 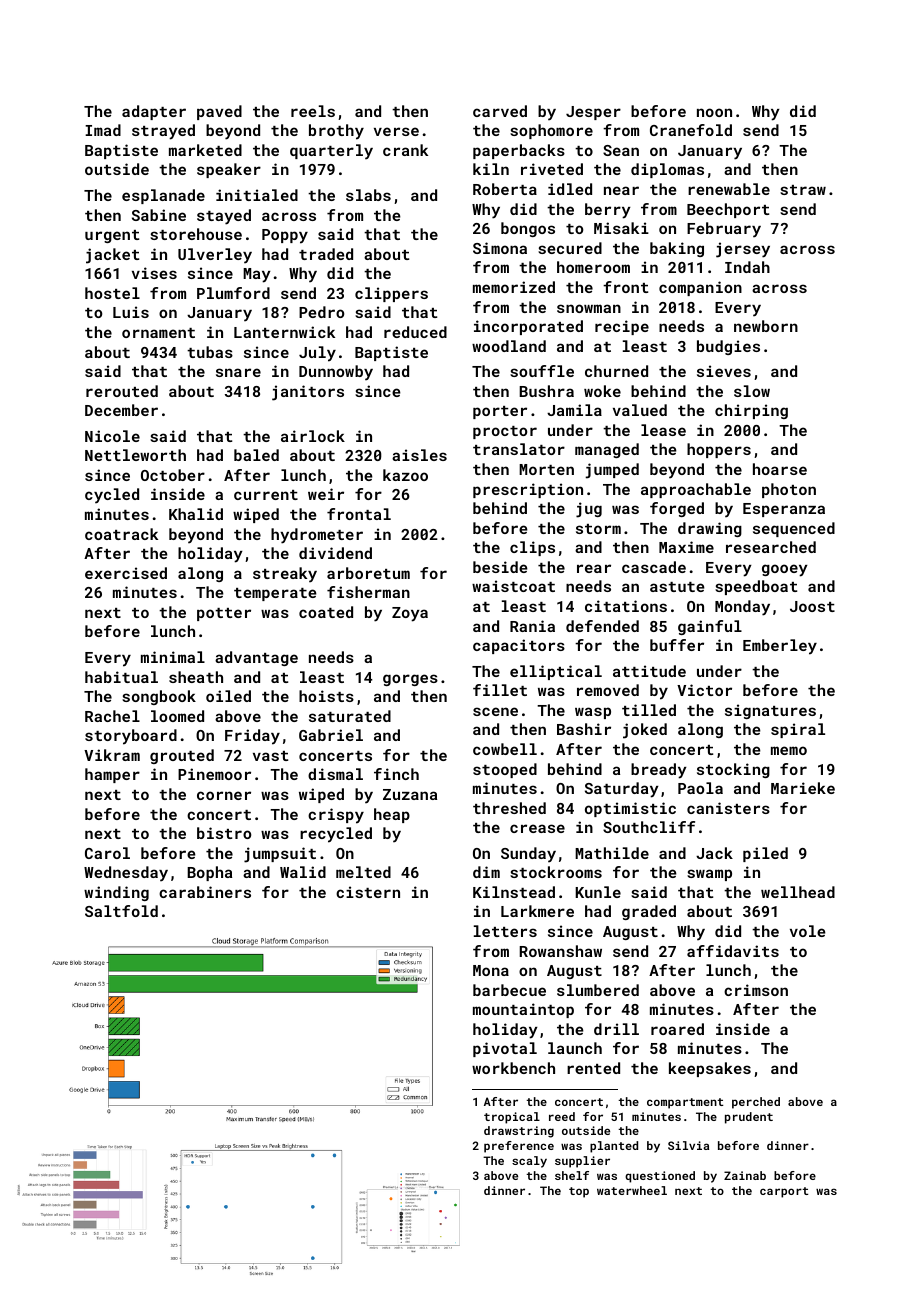 I want to click on chirping, so click(x=751, y=411).
